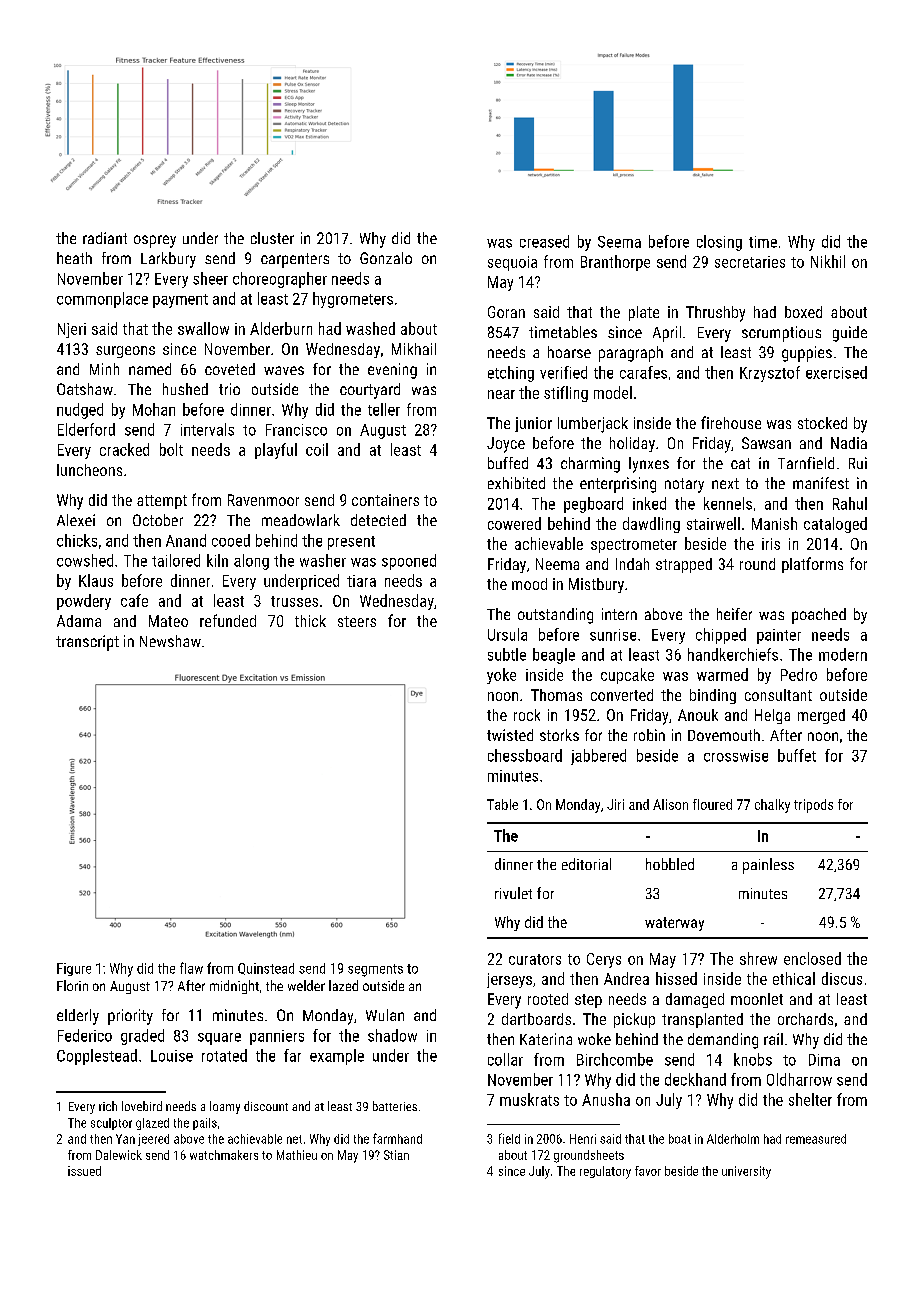 The height and width of the screenshot is (1311, 924). I want to click on Seema, so click(619, 242).
